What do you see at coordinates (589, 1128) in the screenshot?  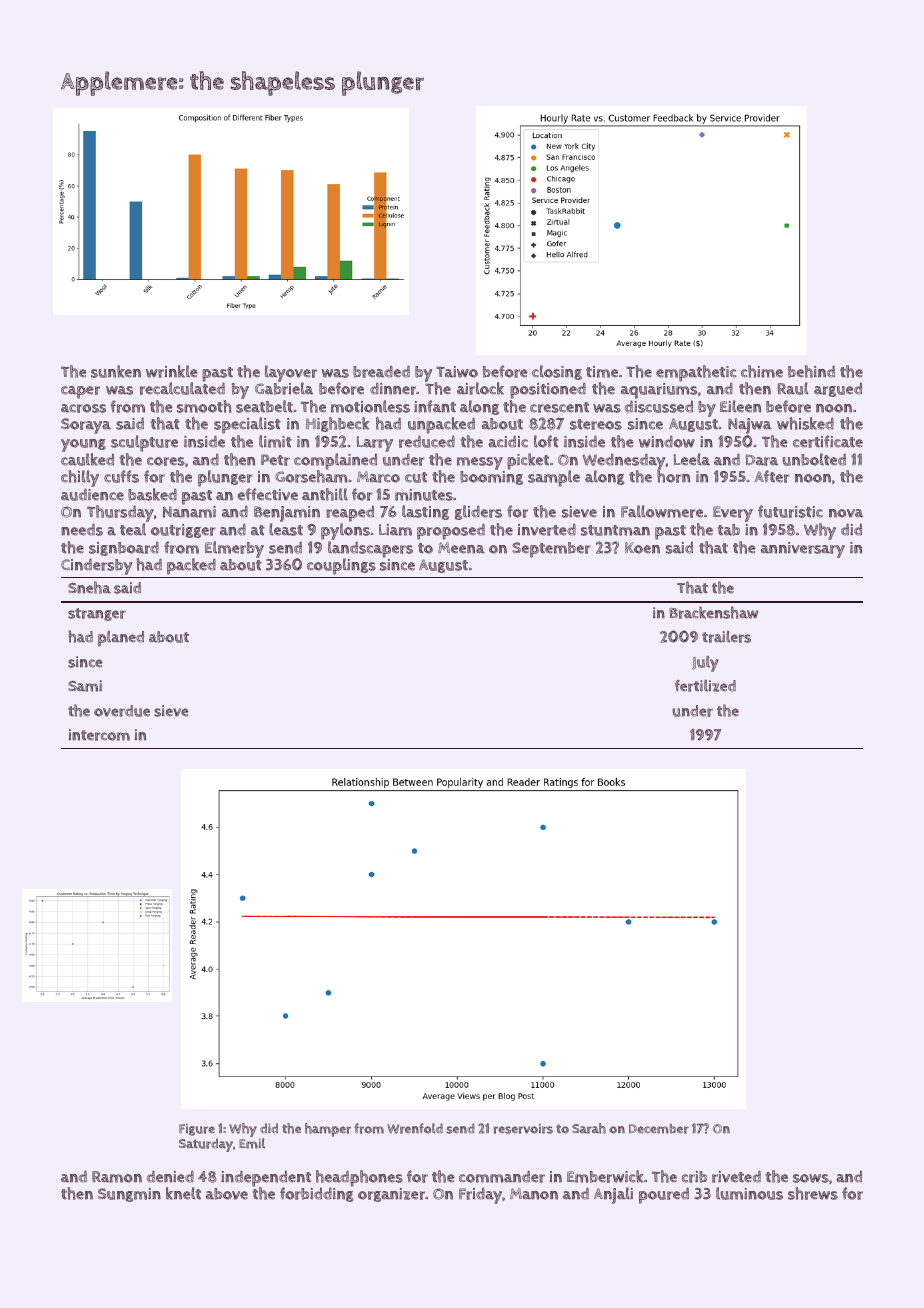 I see `Sarah` at bounding box center [589, 1128].
